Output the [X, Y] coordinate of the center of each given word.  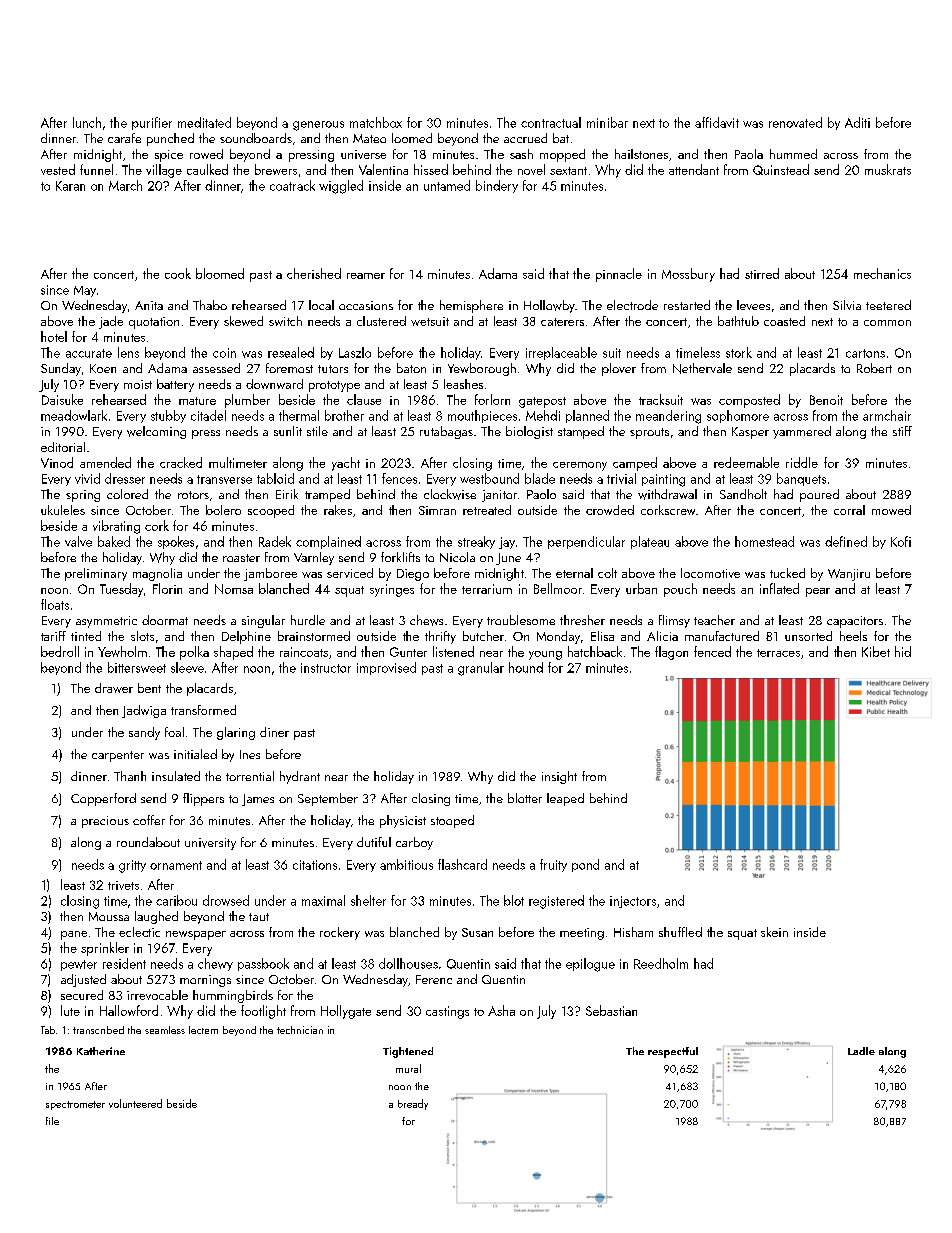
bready [413, 1104]
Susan [477, 932]
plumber [247, 401]
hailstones [641, 154]
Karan [70, 186]
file [52, 1121]
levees [753, 305]
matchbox [376, 122]
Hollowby [549, 306]
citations [315, 865]
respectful [673, 1052]
